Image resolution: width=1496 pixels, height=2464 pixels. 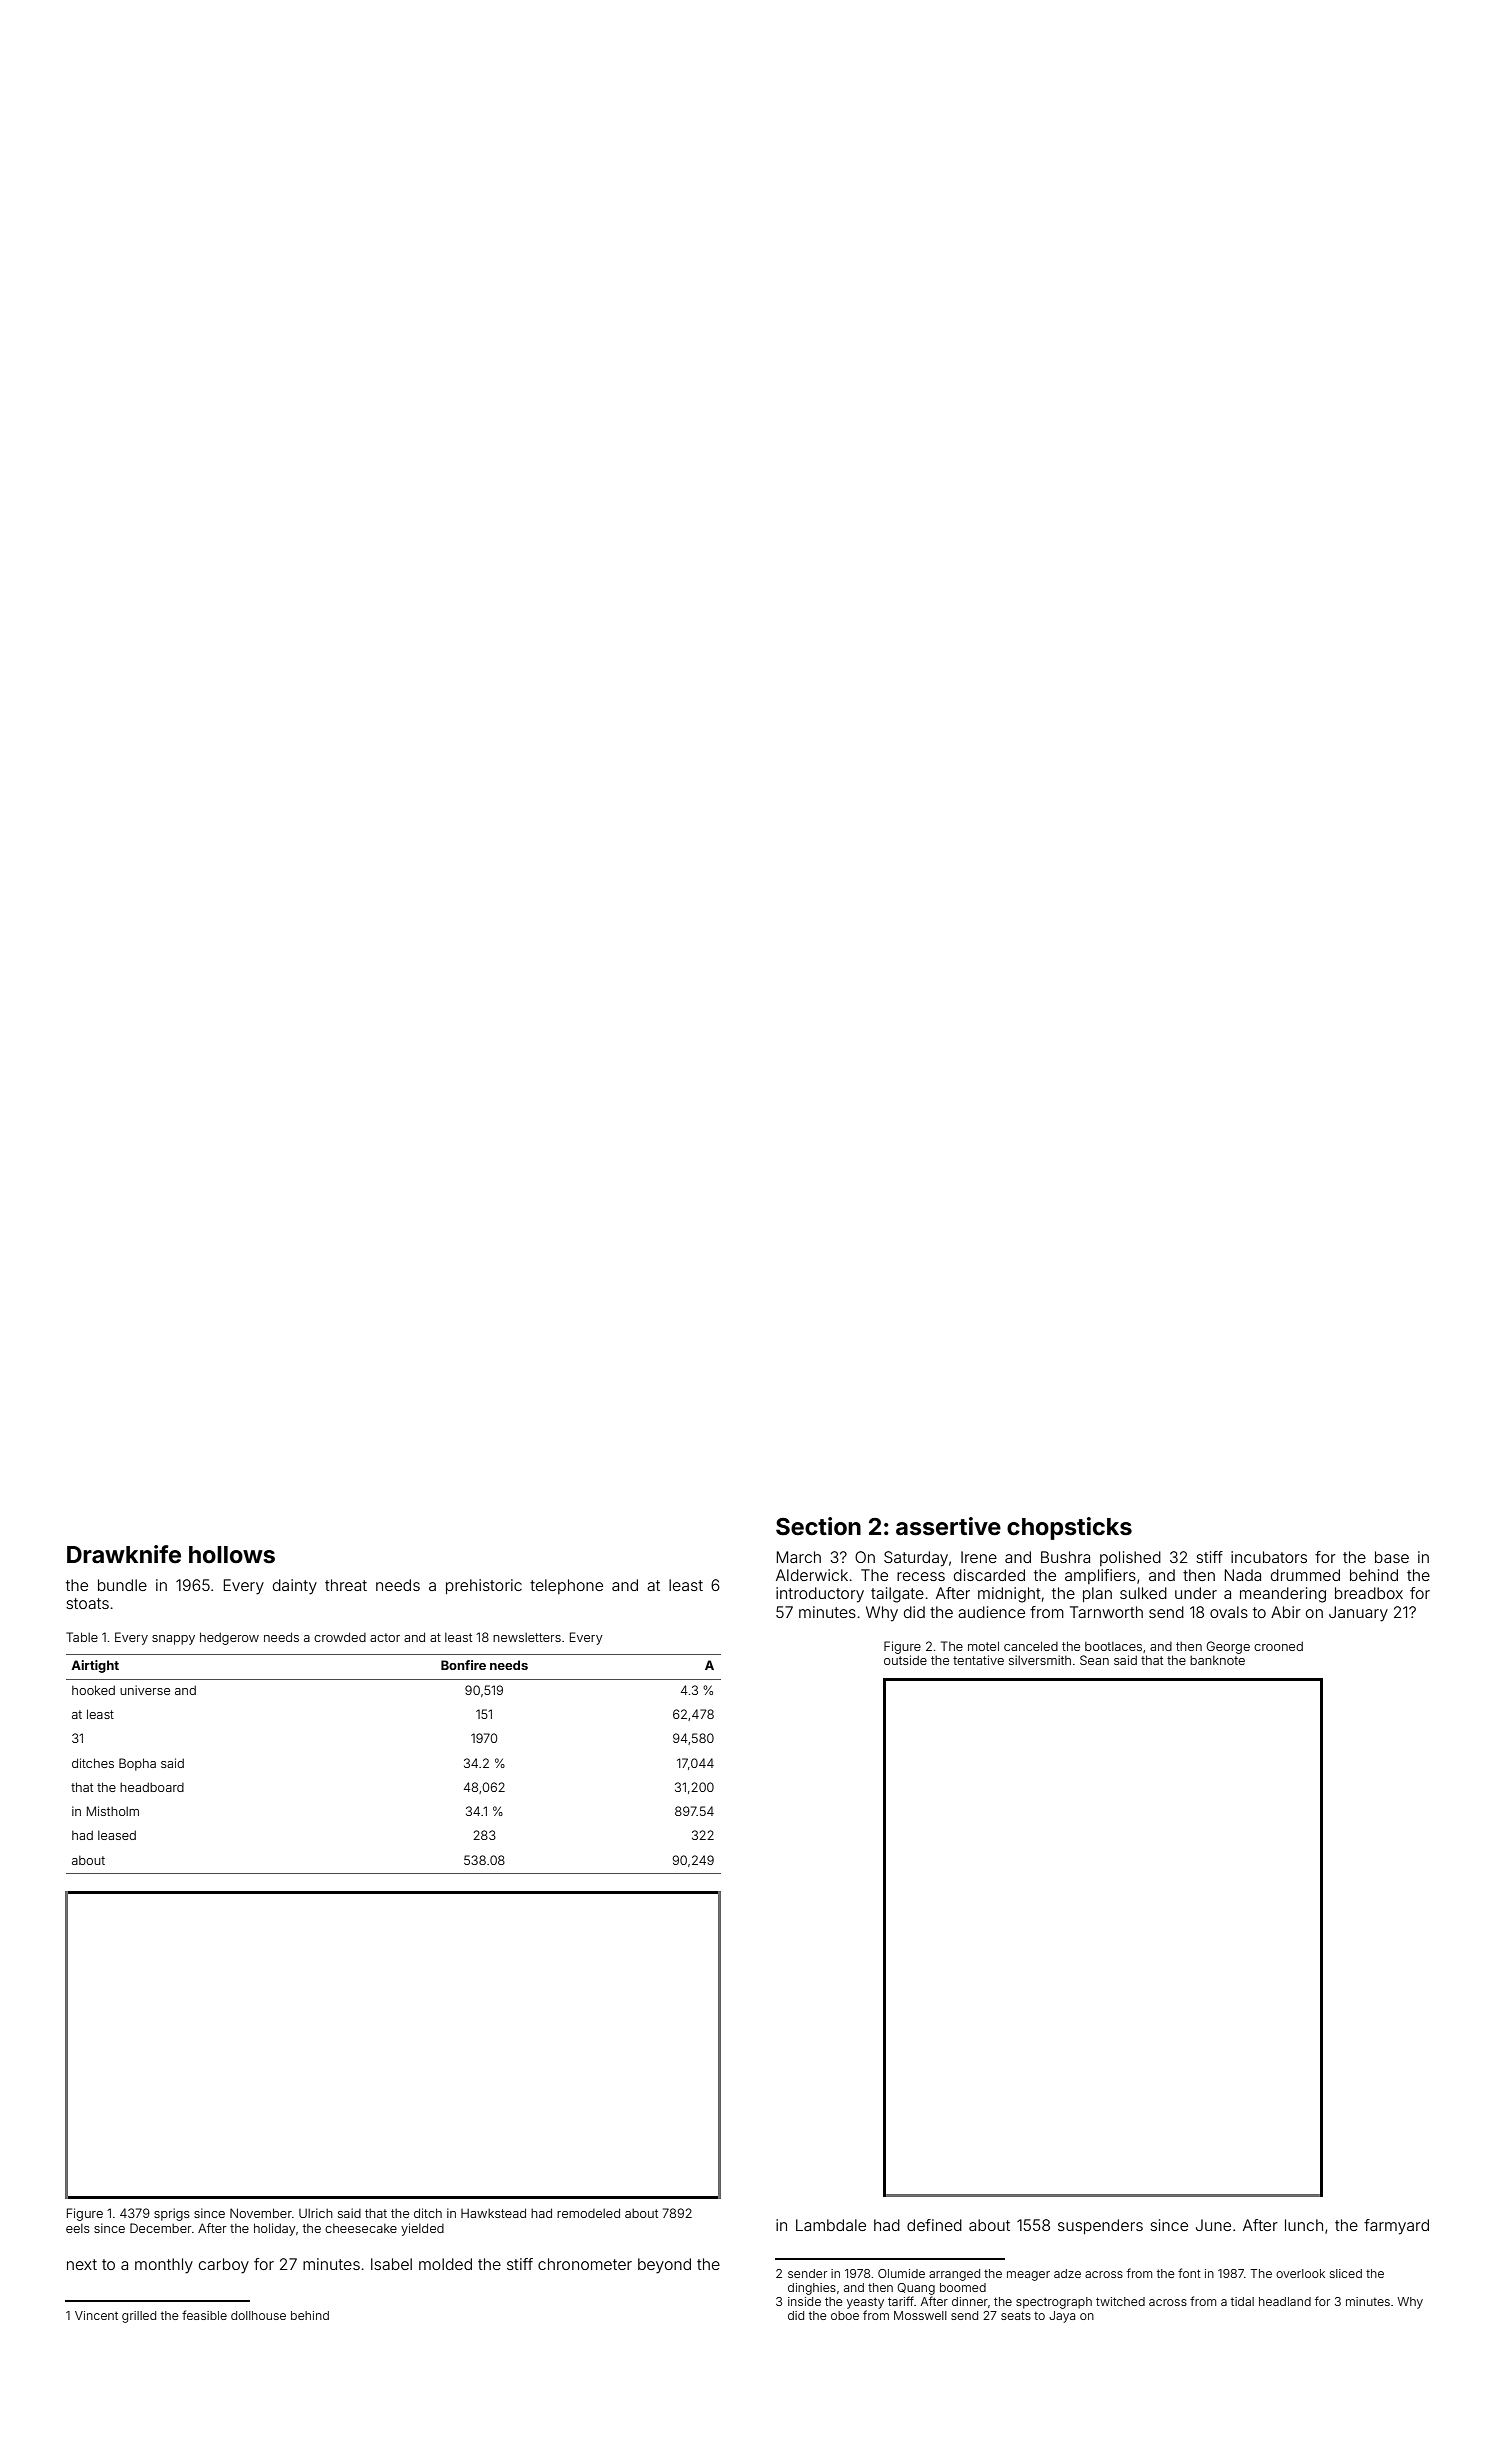 I want to click on farmyard, so click(x=1396, y=2227).
